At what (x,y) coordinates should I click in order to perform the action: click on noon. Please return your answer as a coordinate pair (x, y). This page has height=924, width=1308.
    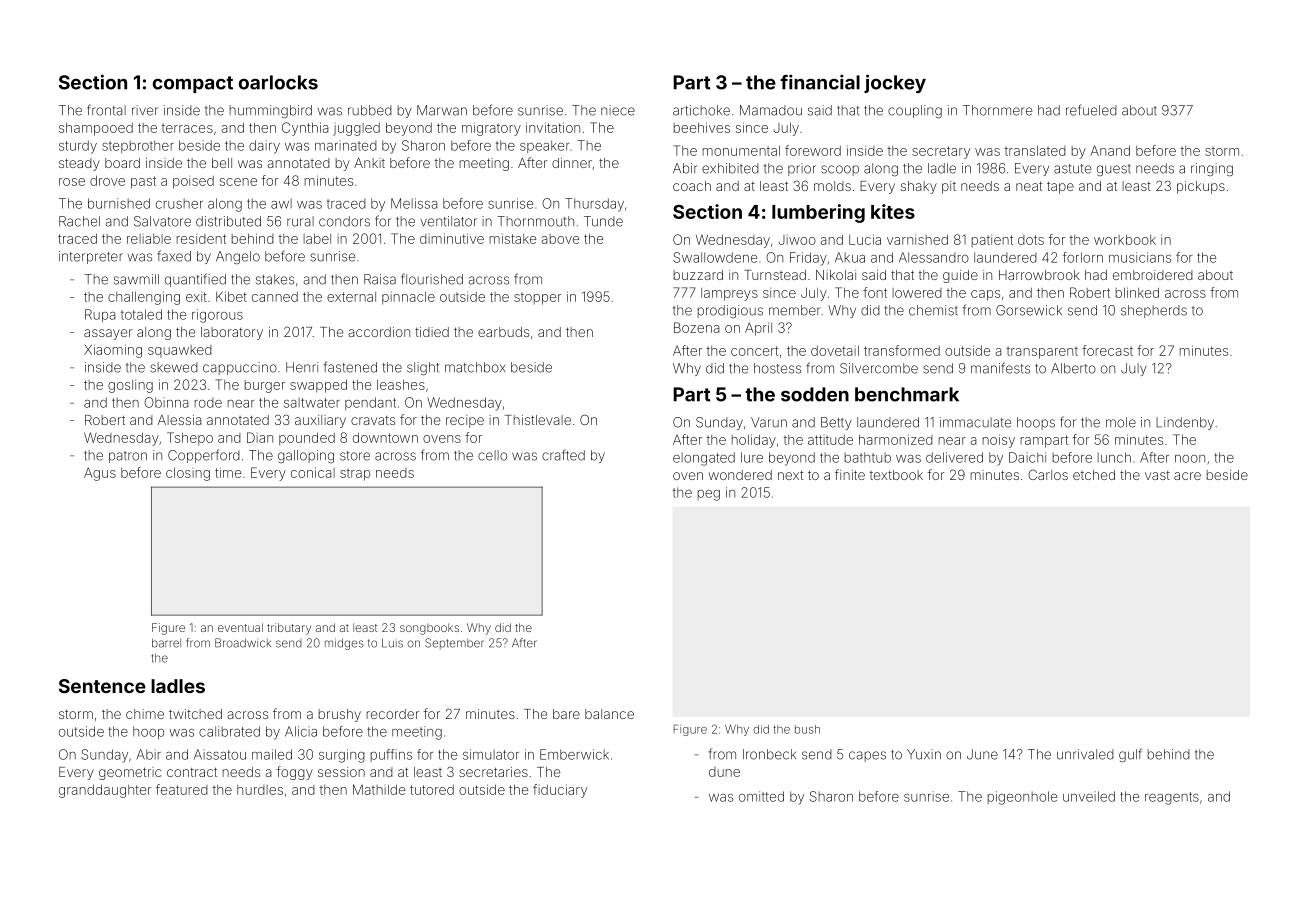
    Looking at the image, I should click on (1190, 459).
